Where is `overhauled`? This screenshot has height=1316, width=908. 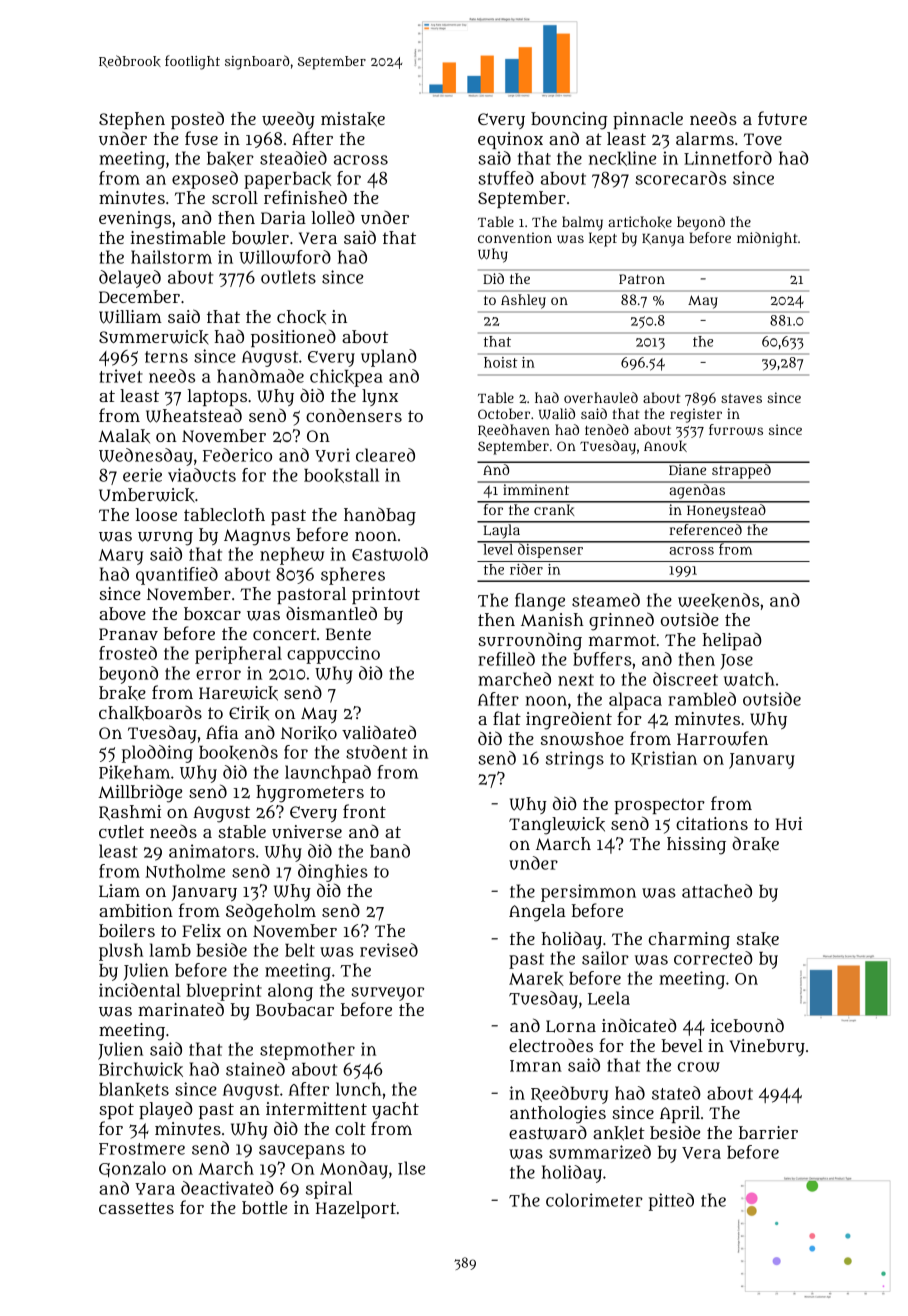
overhauled is located at coordinates (601, 397).
